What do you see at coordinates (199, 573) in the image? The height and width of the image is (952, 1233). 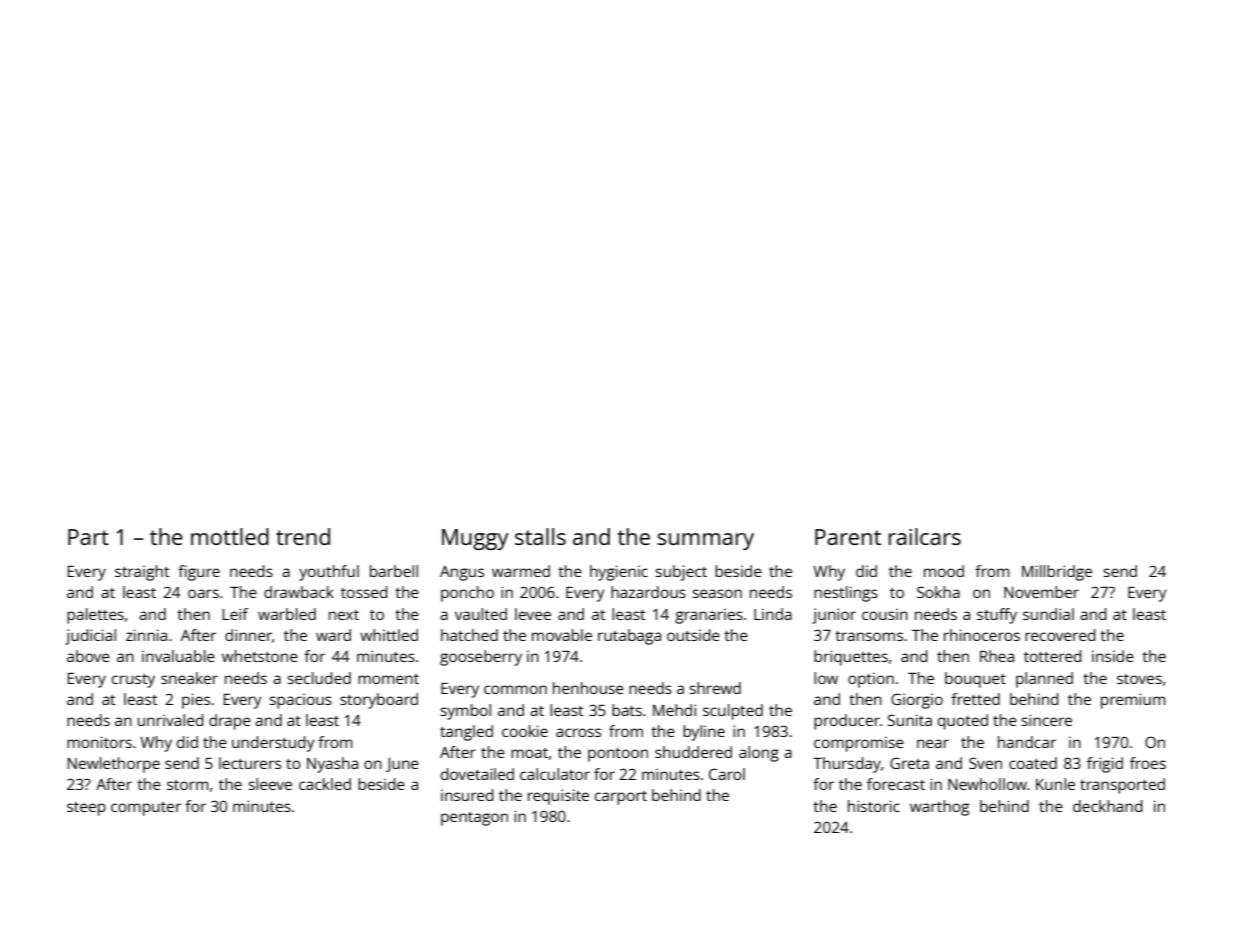 I see `figure` at bounding box center [199, 573].
